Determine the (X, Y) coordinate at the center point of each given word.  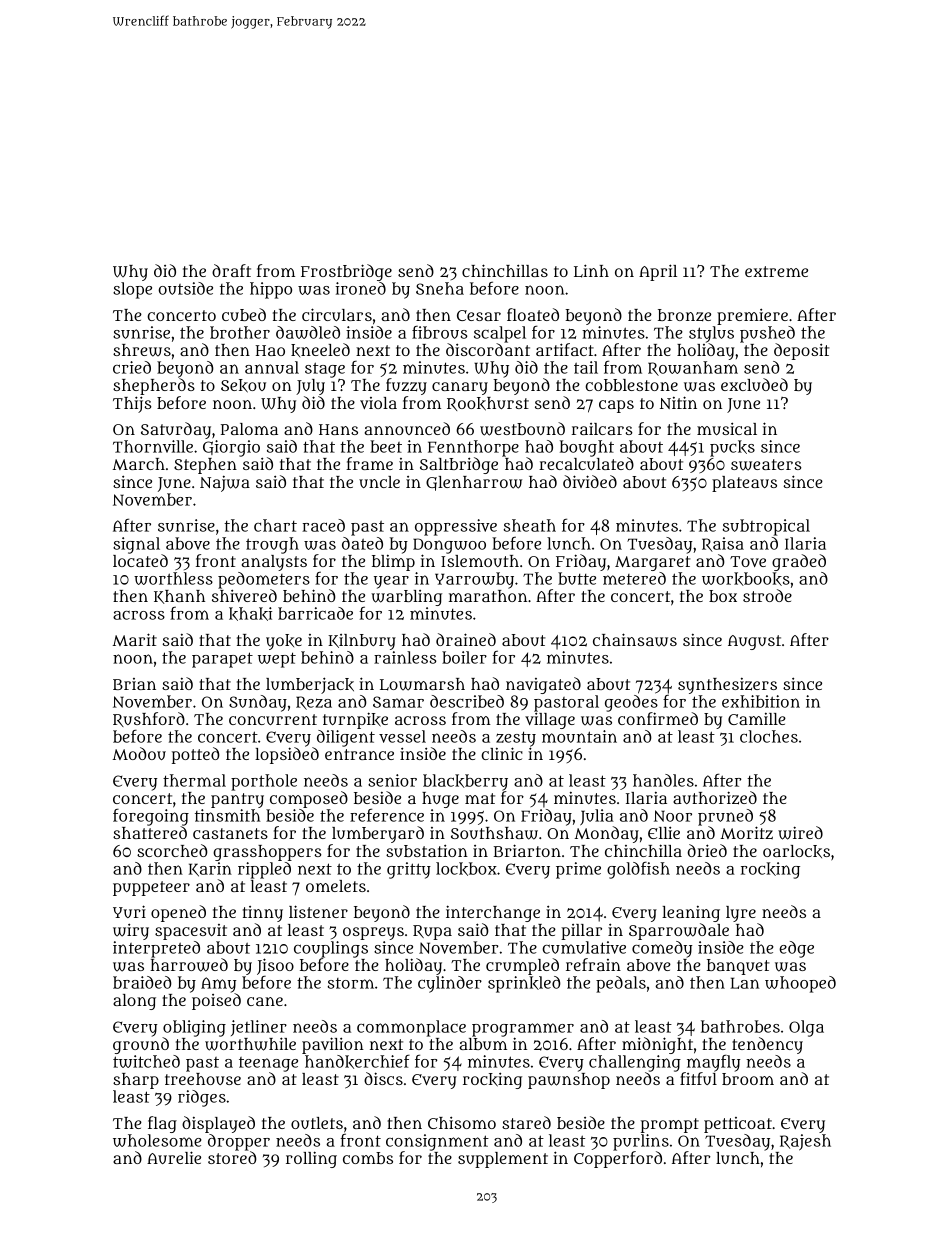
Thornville (153, 446)
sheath (530, 525)
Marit (135, 639)
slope (132, 290)
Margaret (653, 563)
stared (526, 1122)
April (658, 272)
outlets (317, 1123)
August (754, 642)
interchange (493, 913)
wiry (131, 931)
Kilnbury (362, 642)
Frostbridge (346, 272)
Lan (745, 983)
